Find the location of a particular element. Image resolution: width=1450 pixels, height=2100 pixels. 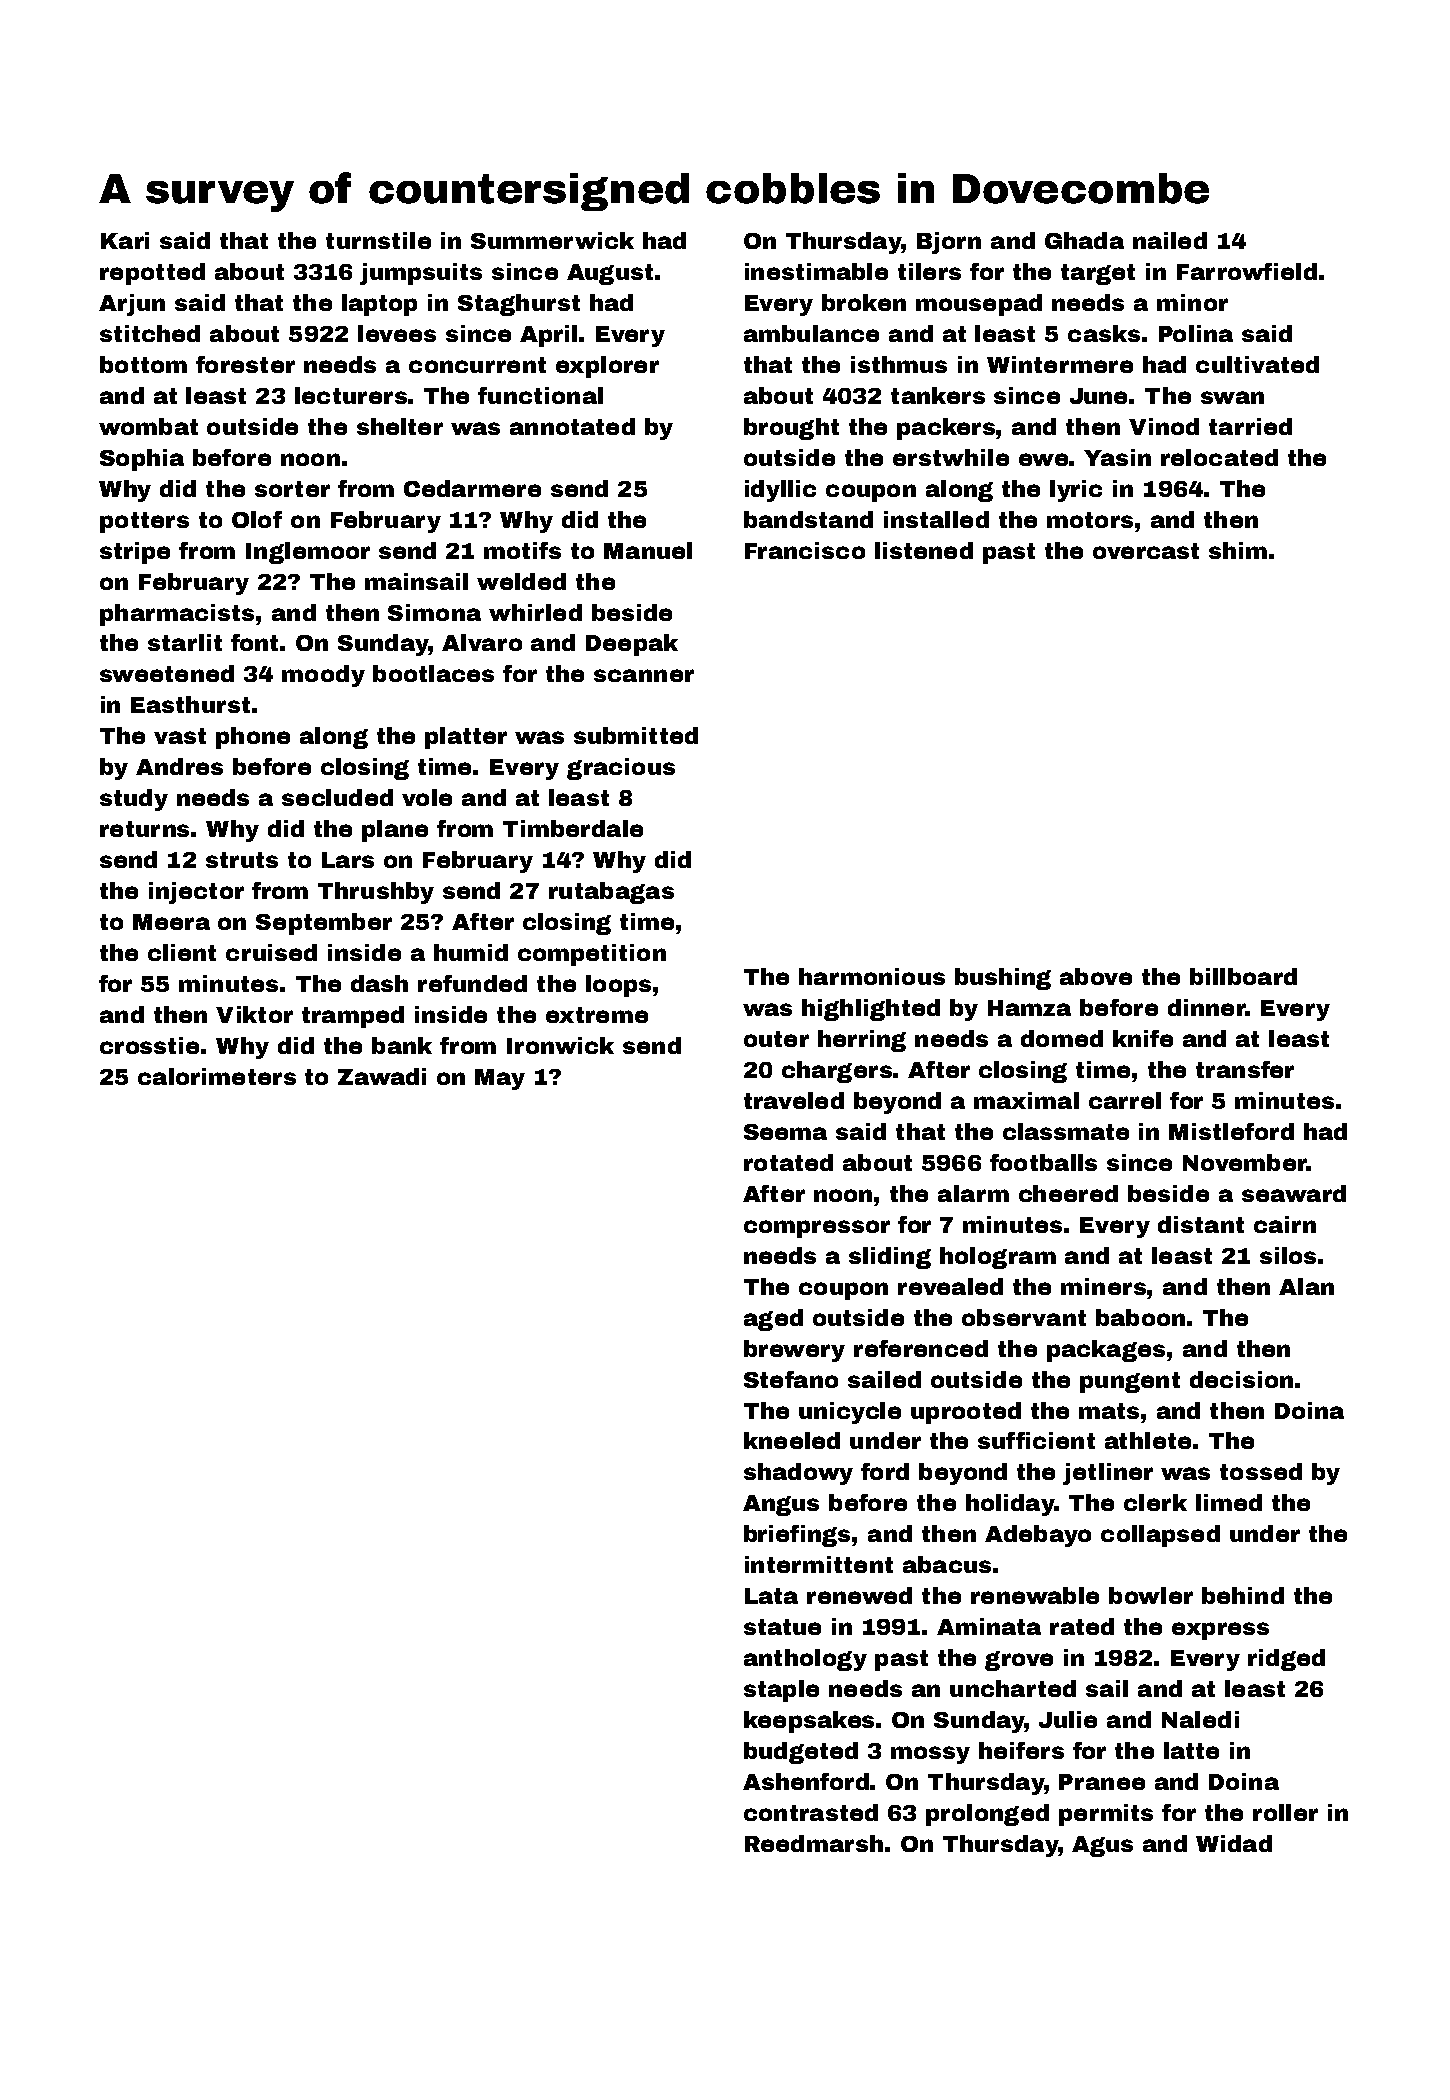

scanner is located at coordinates (644, 675).
